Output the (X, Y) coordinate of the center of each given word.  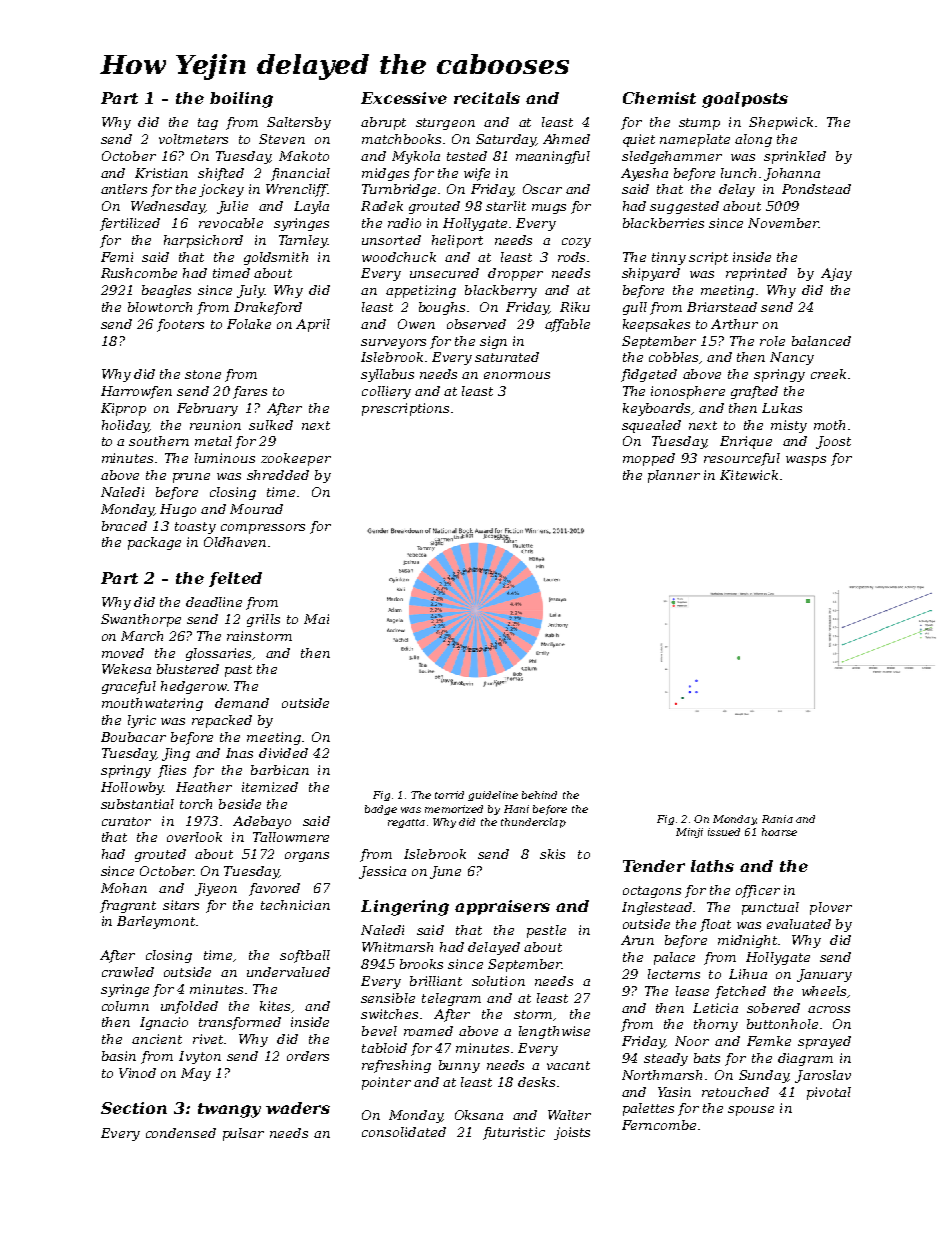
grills (263, 620)
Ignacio (164, 1023)
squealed (651, 426)
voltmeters (193, 139)
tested (467, 156)
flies (172, 771)
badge (381, 810)
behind (539, 795)
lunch (738, 173)
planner (674, 476)
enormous (517, 375)
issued (724, 832)
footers (180, 325)
